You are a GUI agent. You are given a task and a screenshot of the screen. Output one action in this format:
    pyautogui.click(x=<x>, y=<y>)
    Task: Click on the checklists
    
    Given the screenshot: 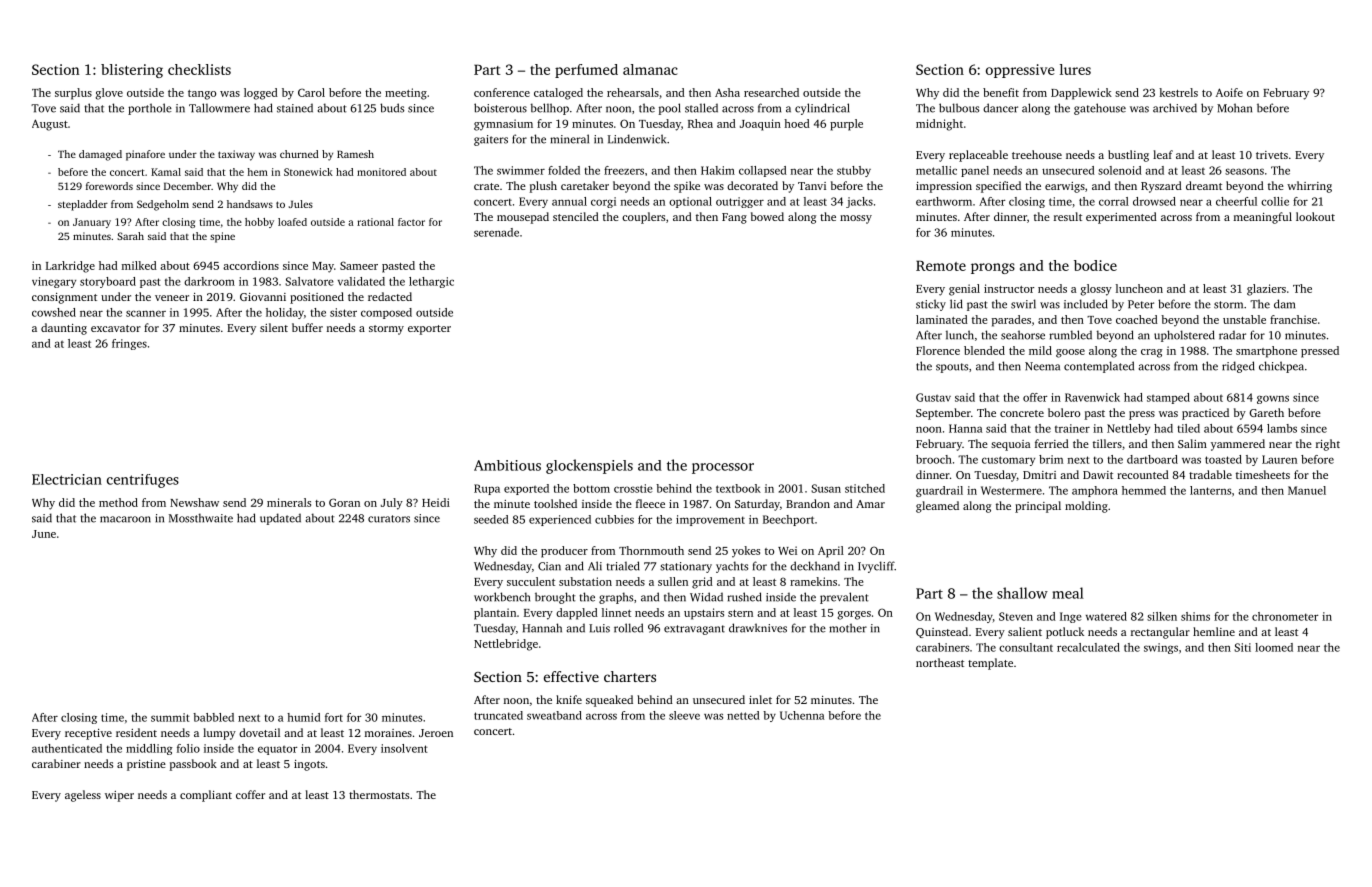 What is the action you would take?
    pyautogui.click(x=199, y=69)
